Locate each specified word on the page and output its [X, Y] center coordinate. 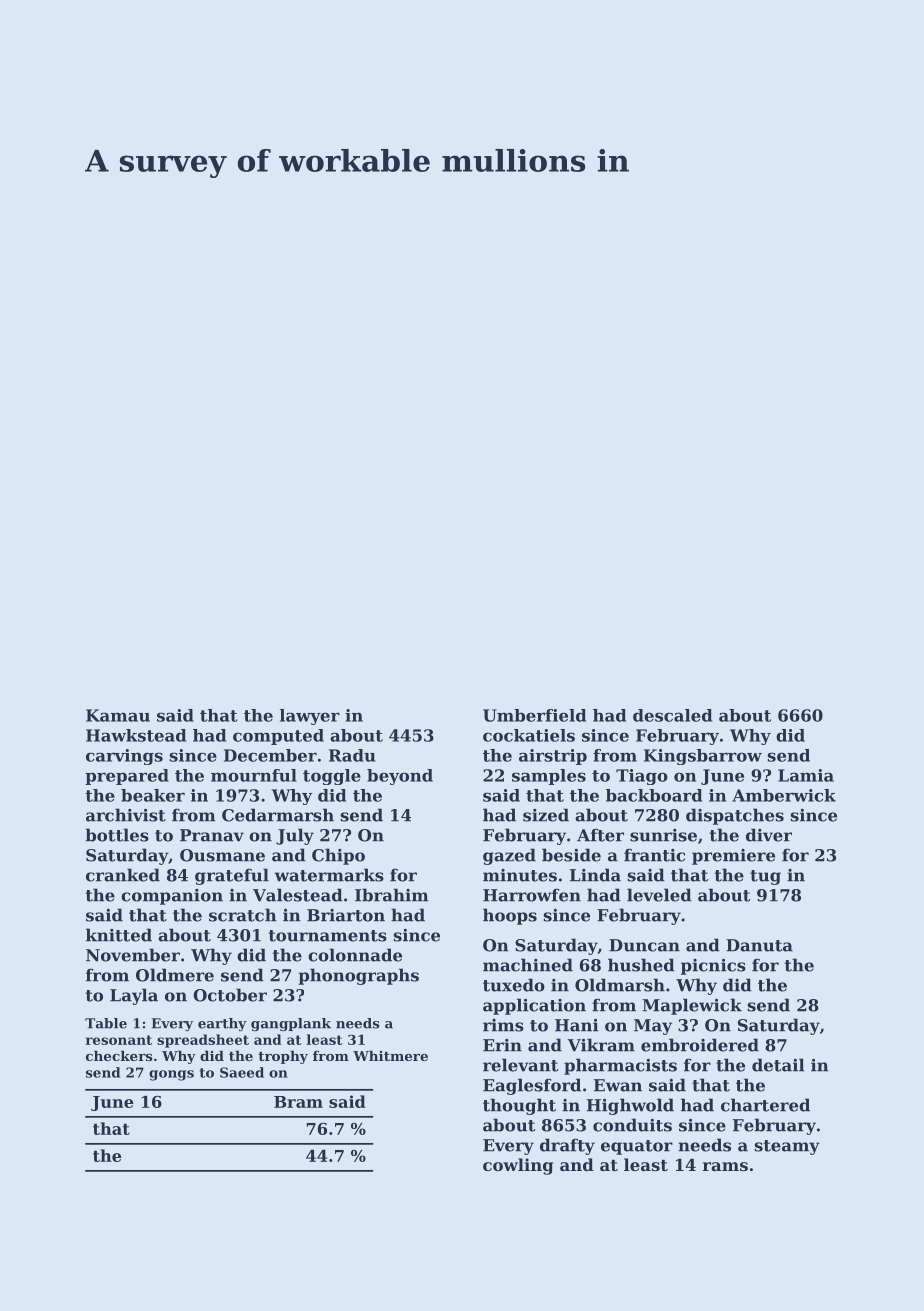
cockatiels [529, 735]
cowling [518, 1166]
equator [637, 1147]
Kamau [118, 715]
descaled [672, 715]
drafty [567, 1146]
